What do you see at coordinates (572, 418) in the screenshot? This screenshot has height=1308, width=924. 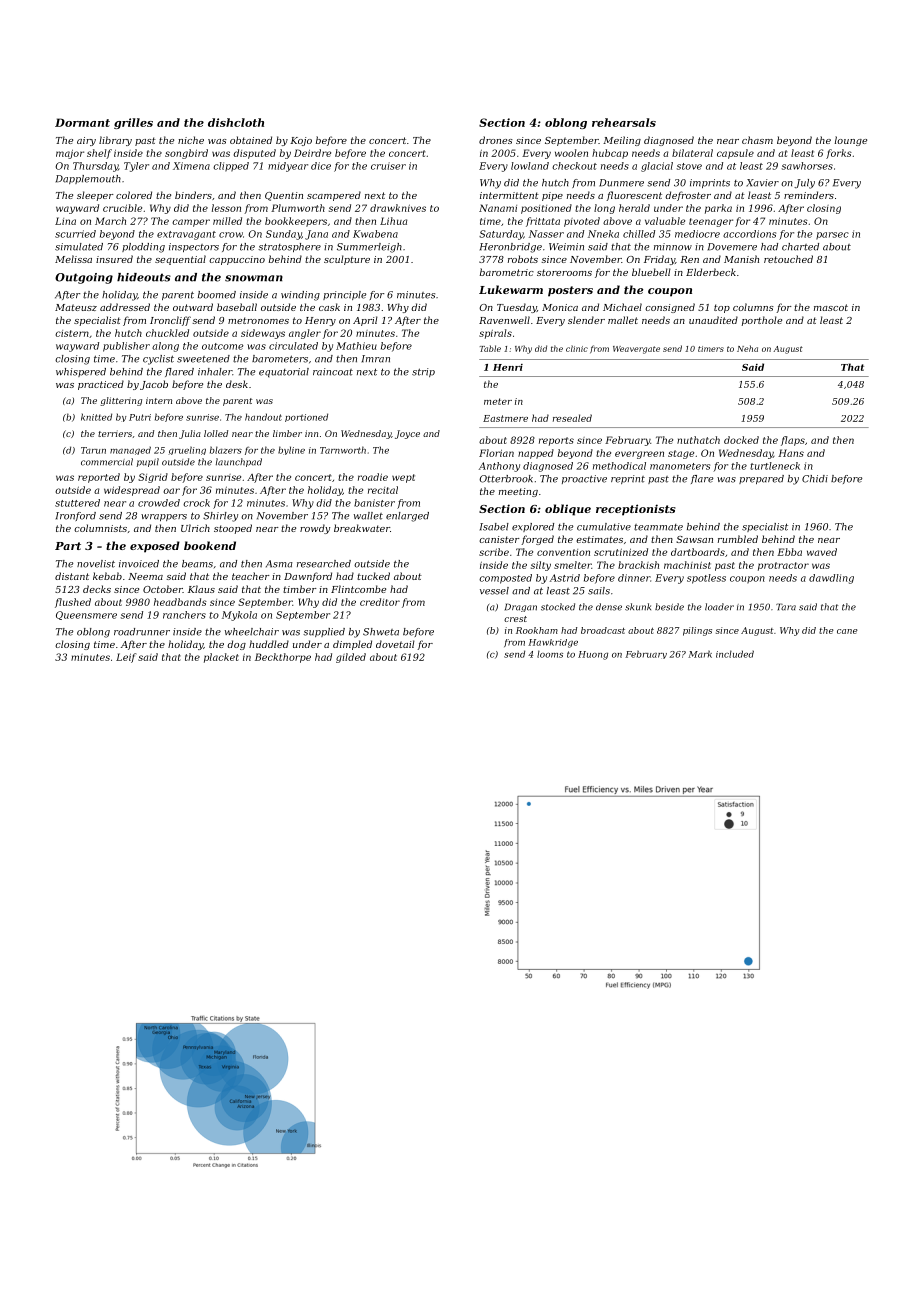 I see `resealed` at bounding box center [572, 418].
